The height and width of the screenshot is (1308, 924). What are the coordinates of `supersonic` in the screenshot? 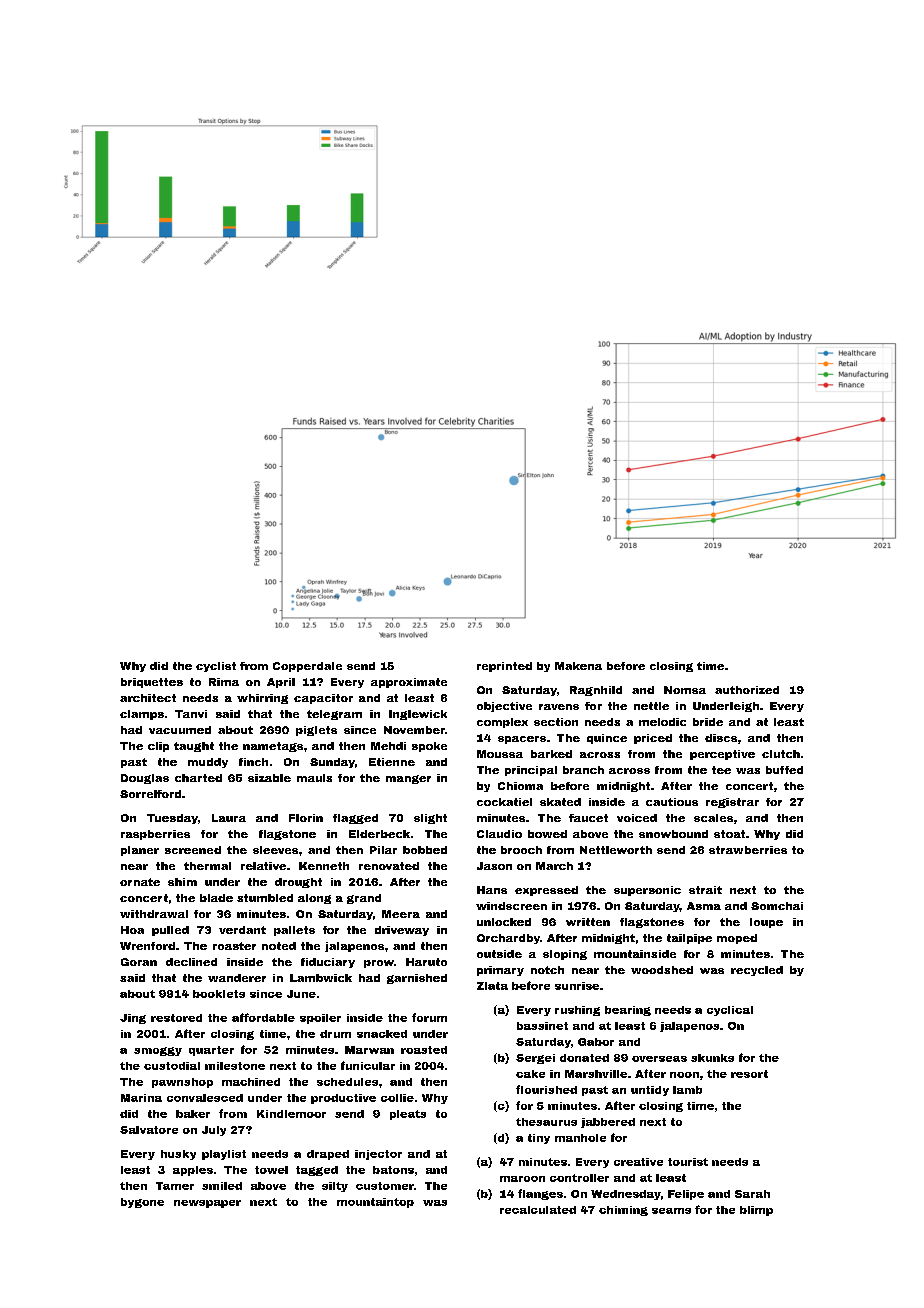 It's located at (647, 891).
